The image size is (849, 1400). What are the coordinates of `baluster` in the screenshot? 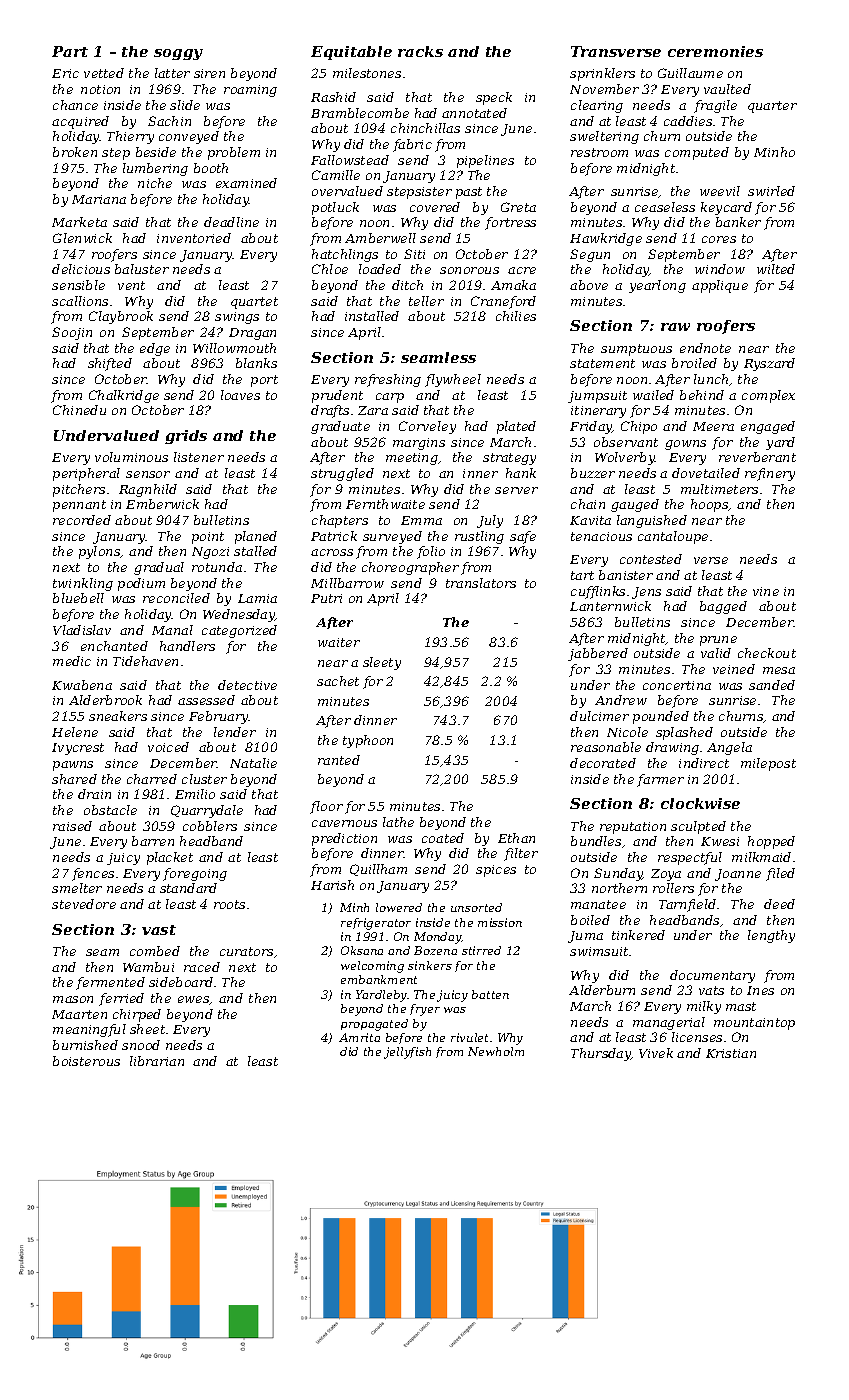 It's located at (142, 269).
